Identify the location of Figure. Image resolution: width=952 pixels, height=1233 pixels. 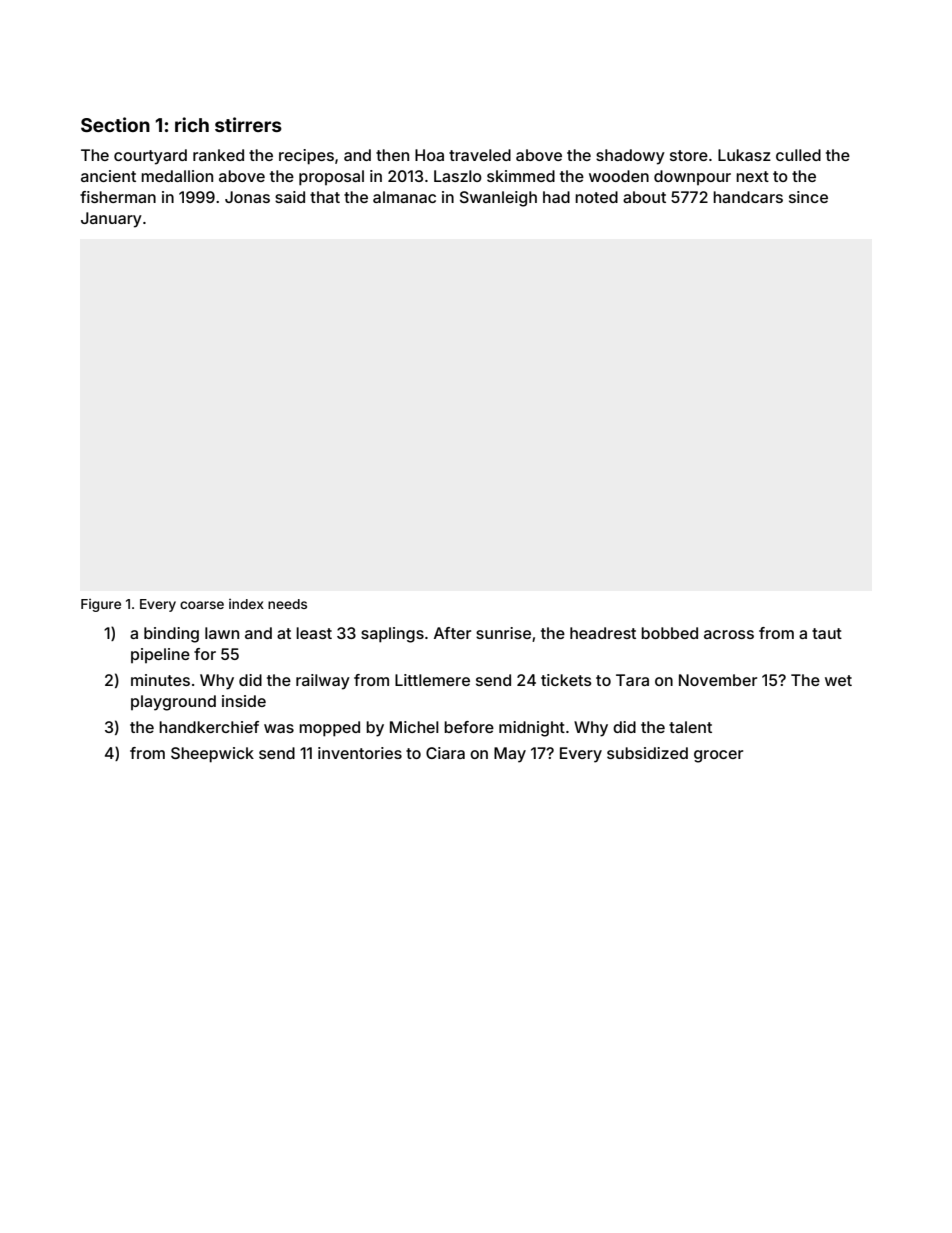
(101, 605).
